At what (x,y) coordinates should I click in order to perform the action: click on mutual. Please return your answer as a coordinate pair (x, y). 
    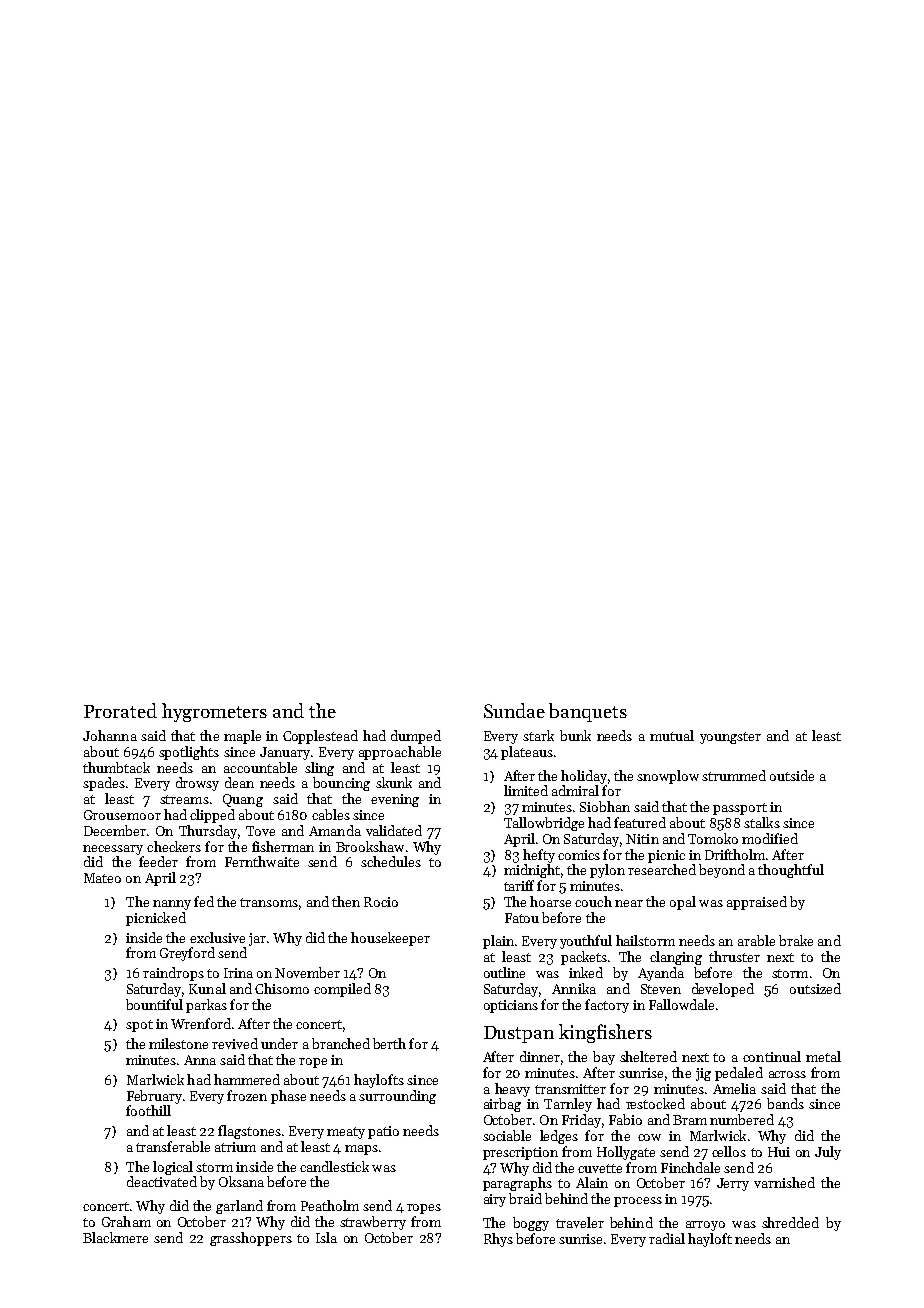
    Looking at the image, I should click on (672, 735).
